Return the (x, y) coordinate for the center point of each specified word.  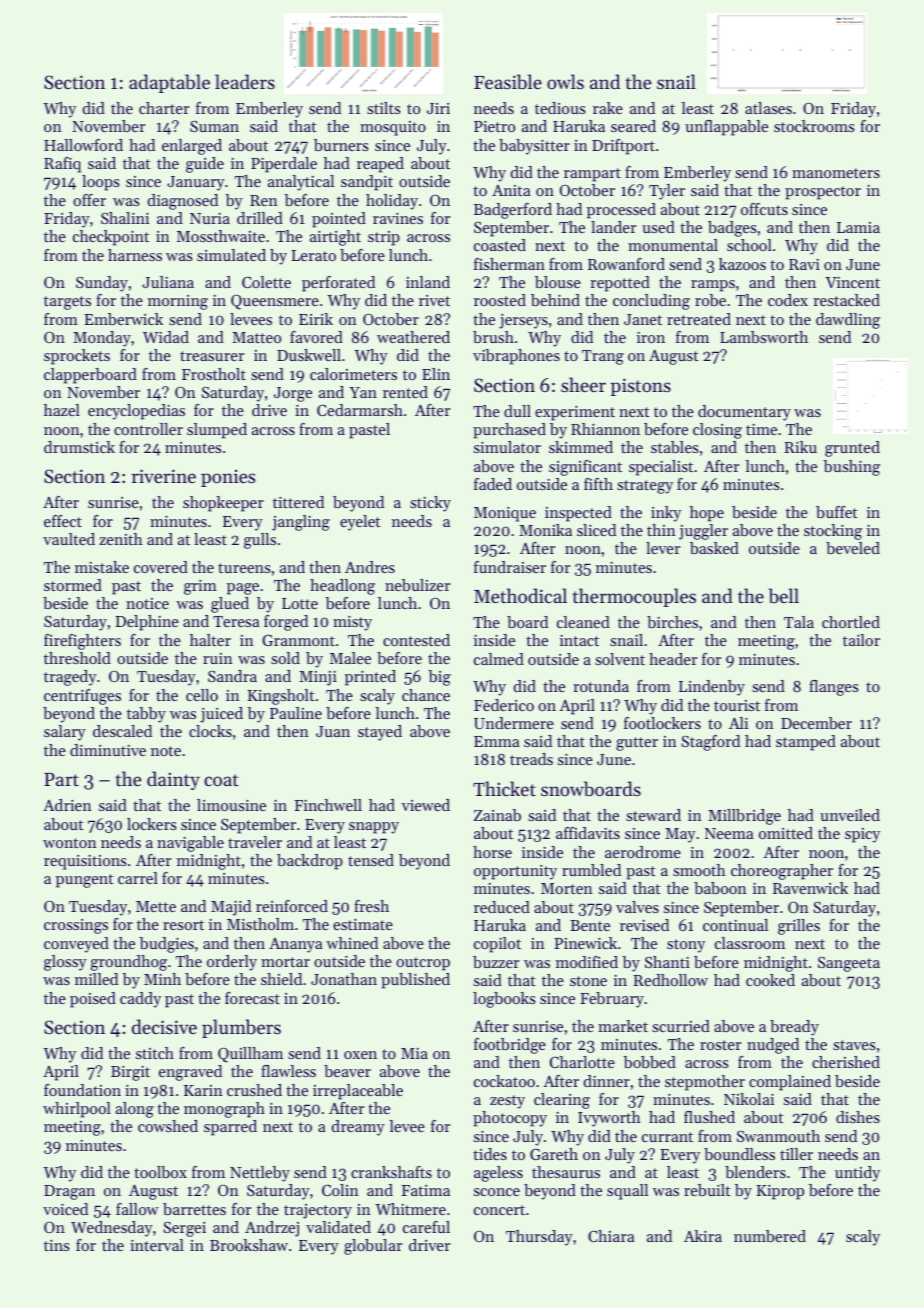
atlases (768, 108)
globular (373, 1247)
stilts (384, 108)
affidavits (588, 833)
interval (157, 1245)
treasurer (212, 356)
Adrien (67, 805)
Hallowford (83, 145)
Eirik (316, 319)
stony (686, 946)
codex (788, 300)
